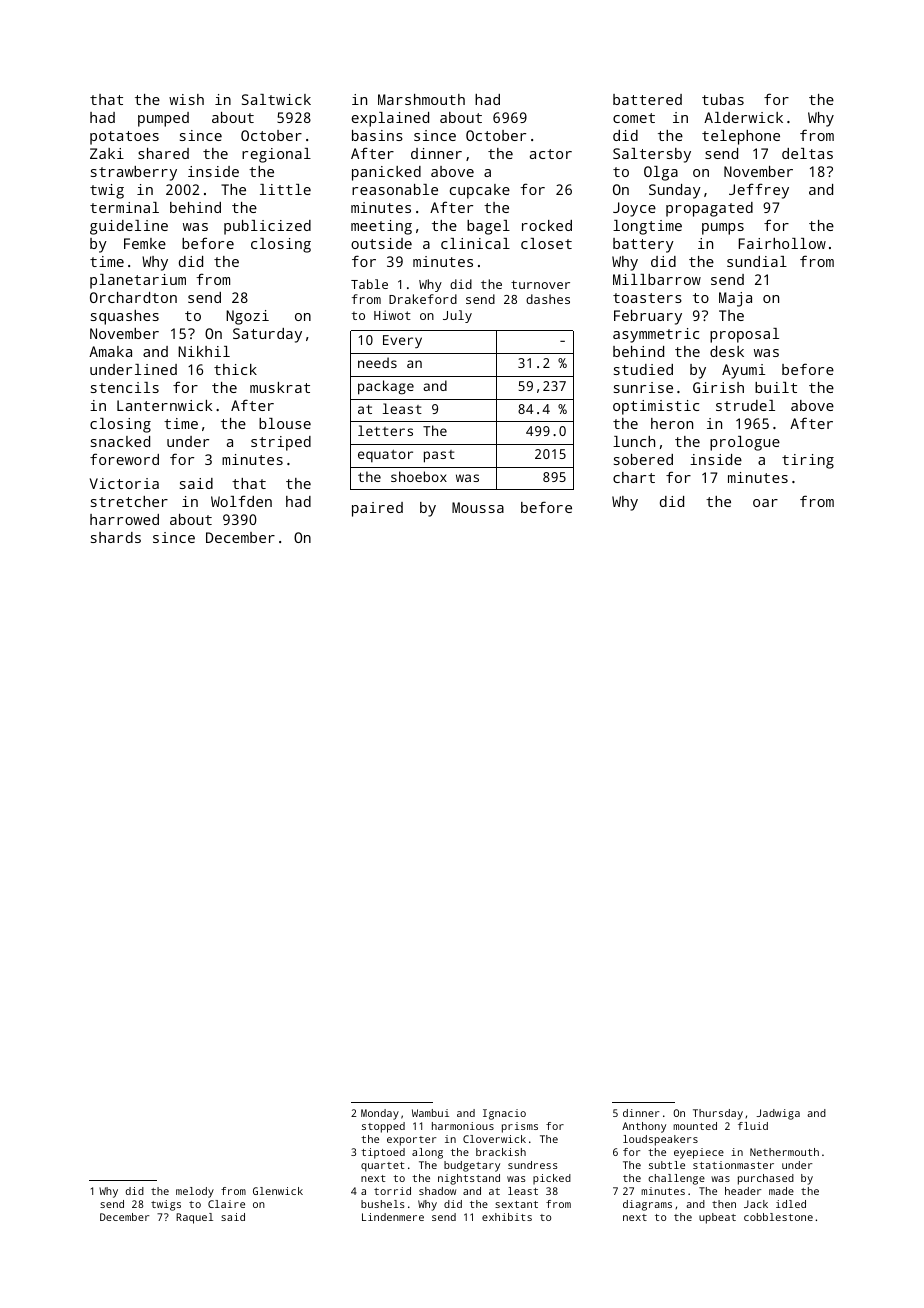 The width and height of the page is (924, 1308). Describe the element at coordinates (423, 299) in the page. I see `Drakeford` at that location.
